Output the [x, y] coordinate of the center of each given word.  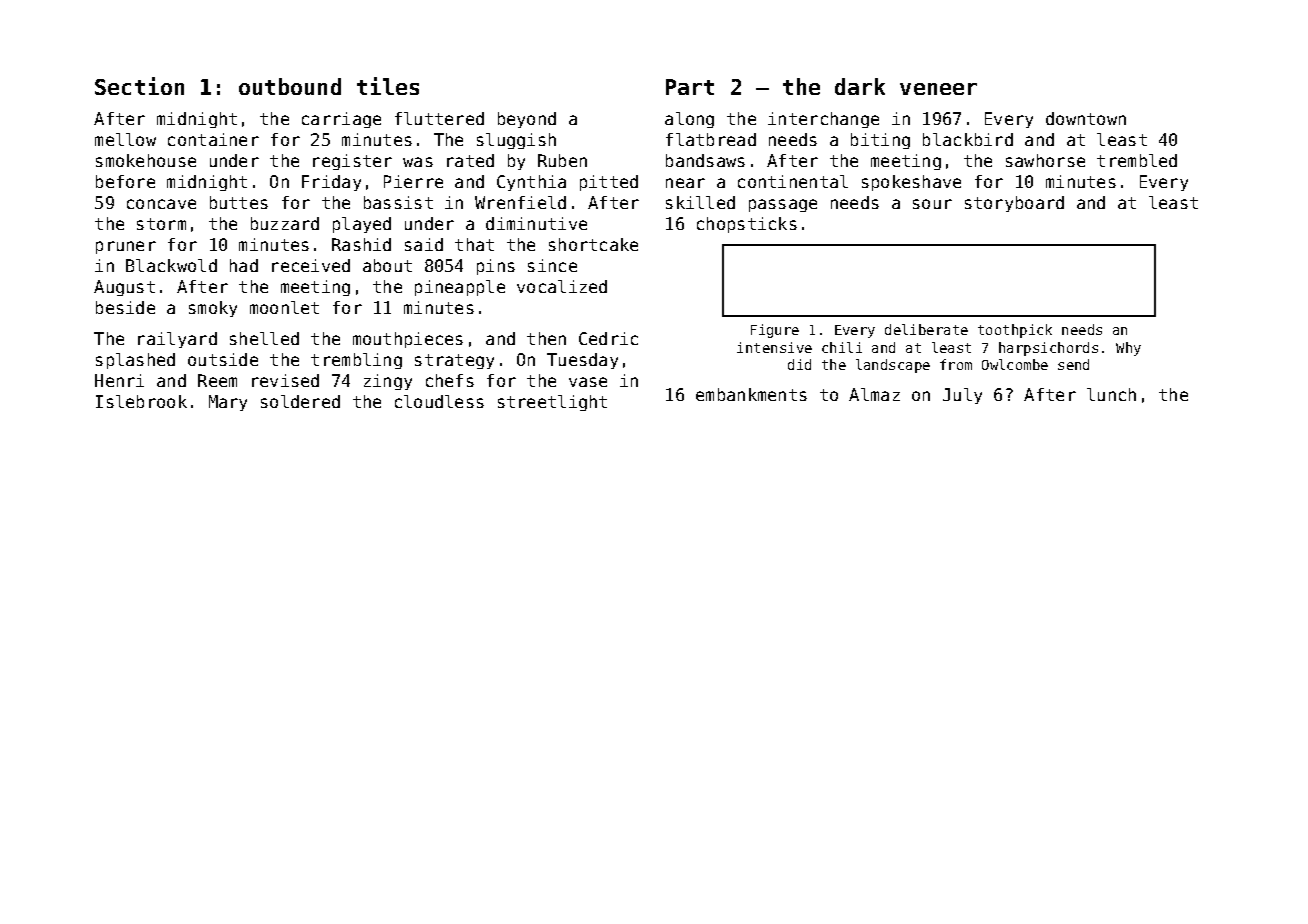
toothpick [1015, 331]
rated [470, 160]
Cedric [608, 338]
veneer [938, 89]
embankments [751, 394]
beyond [527, 120]
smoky [213, 309]
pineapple [460, 288]
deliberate [926, 329]
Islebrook [141, 401]
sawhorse [1045, 160]
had [244, 265]
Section [139, 86]
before [125, 181]
